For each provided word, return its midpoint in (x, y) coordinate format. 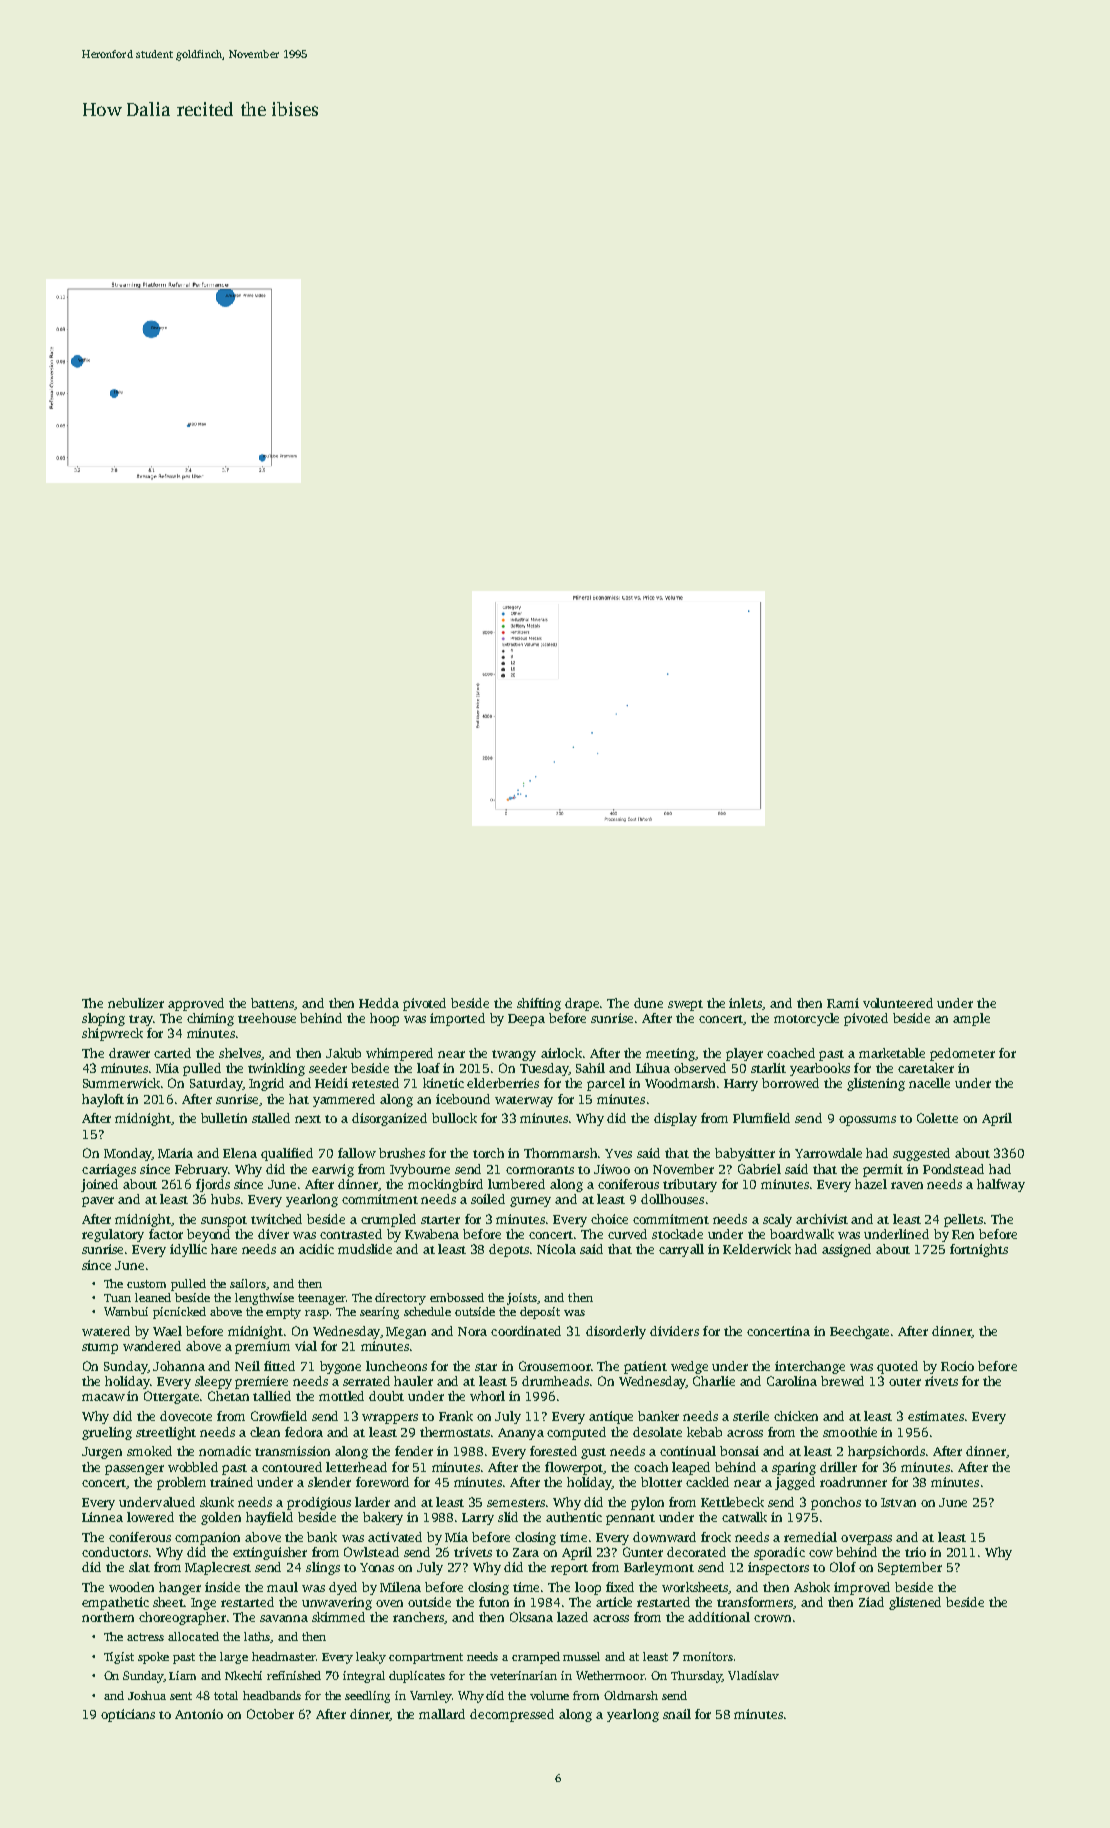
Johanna (179, 1366)
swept (685, 1005)
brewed (842, 1381)
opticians (128, 1715)
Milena (400, 1587)
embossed (457, 1297)
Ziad (871, 1602)
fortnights (979, 1250)
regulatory (113, 1235)
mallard (442, 1714)
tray (141, 1020)
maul (282, 1587)
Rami (843, 1003)
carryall (681, 1250)
